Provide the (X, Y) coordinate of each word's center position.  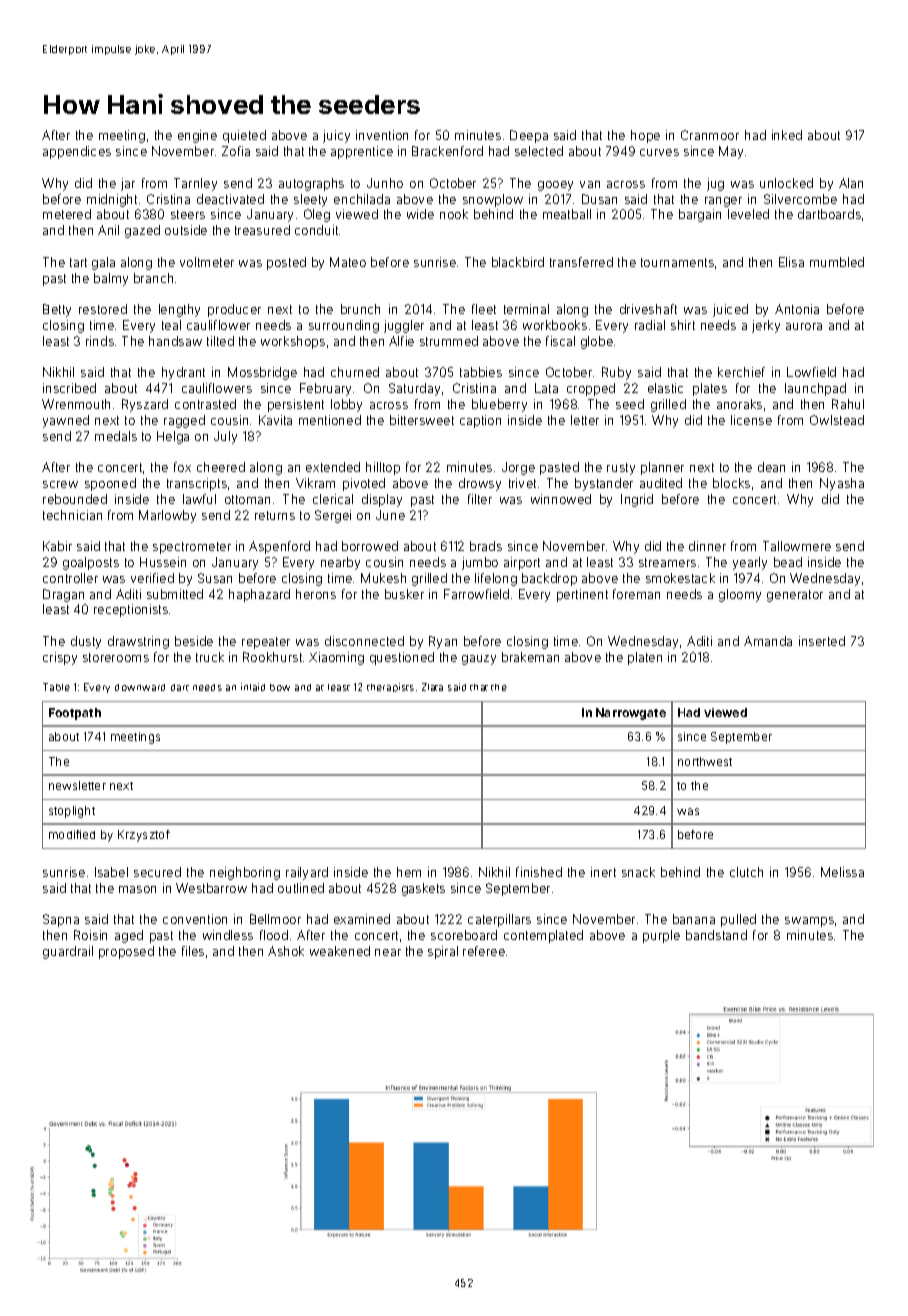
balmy (111, 279)
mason (137, 889)
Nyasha (842, 484)
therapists (390, 687)
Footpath (75, 714)
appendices (77, 152)
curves (659, 152)
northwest (705, 761)
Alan (851, 183)
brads (486, 546)
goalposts (91, 563)
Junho (385, 183)
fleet (484, 309)
